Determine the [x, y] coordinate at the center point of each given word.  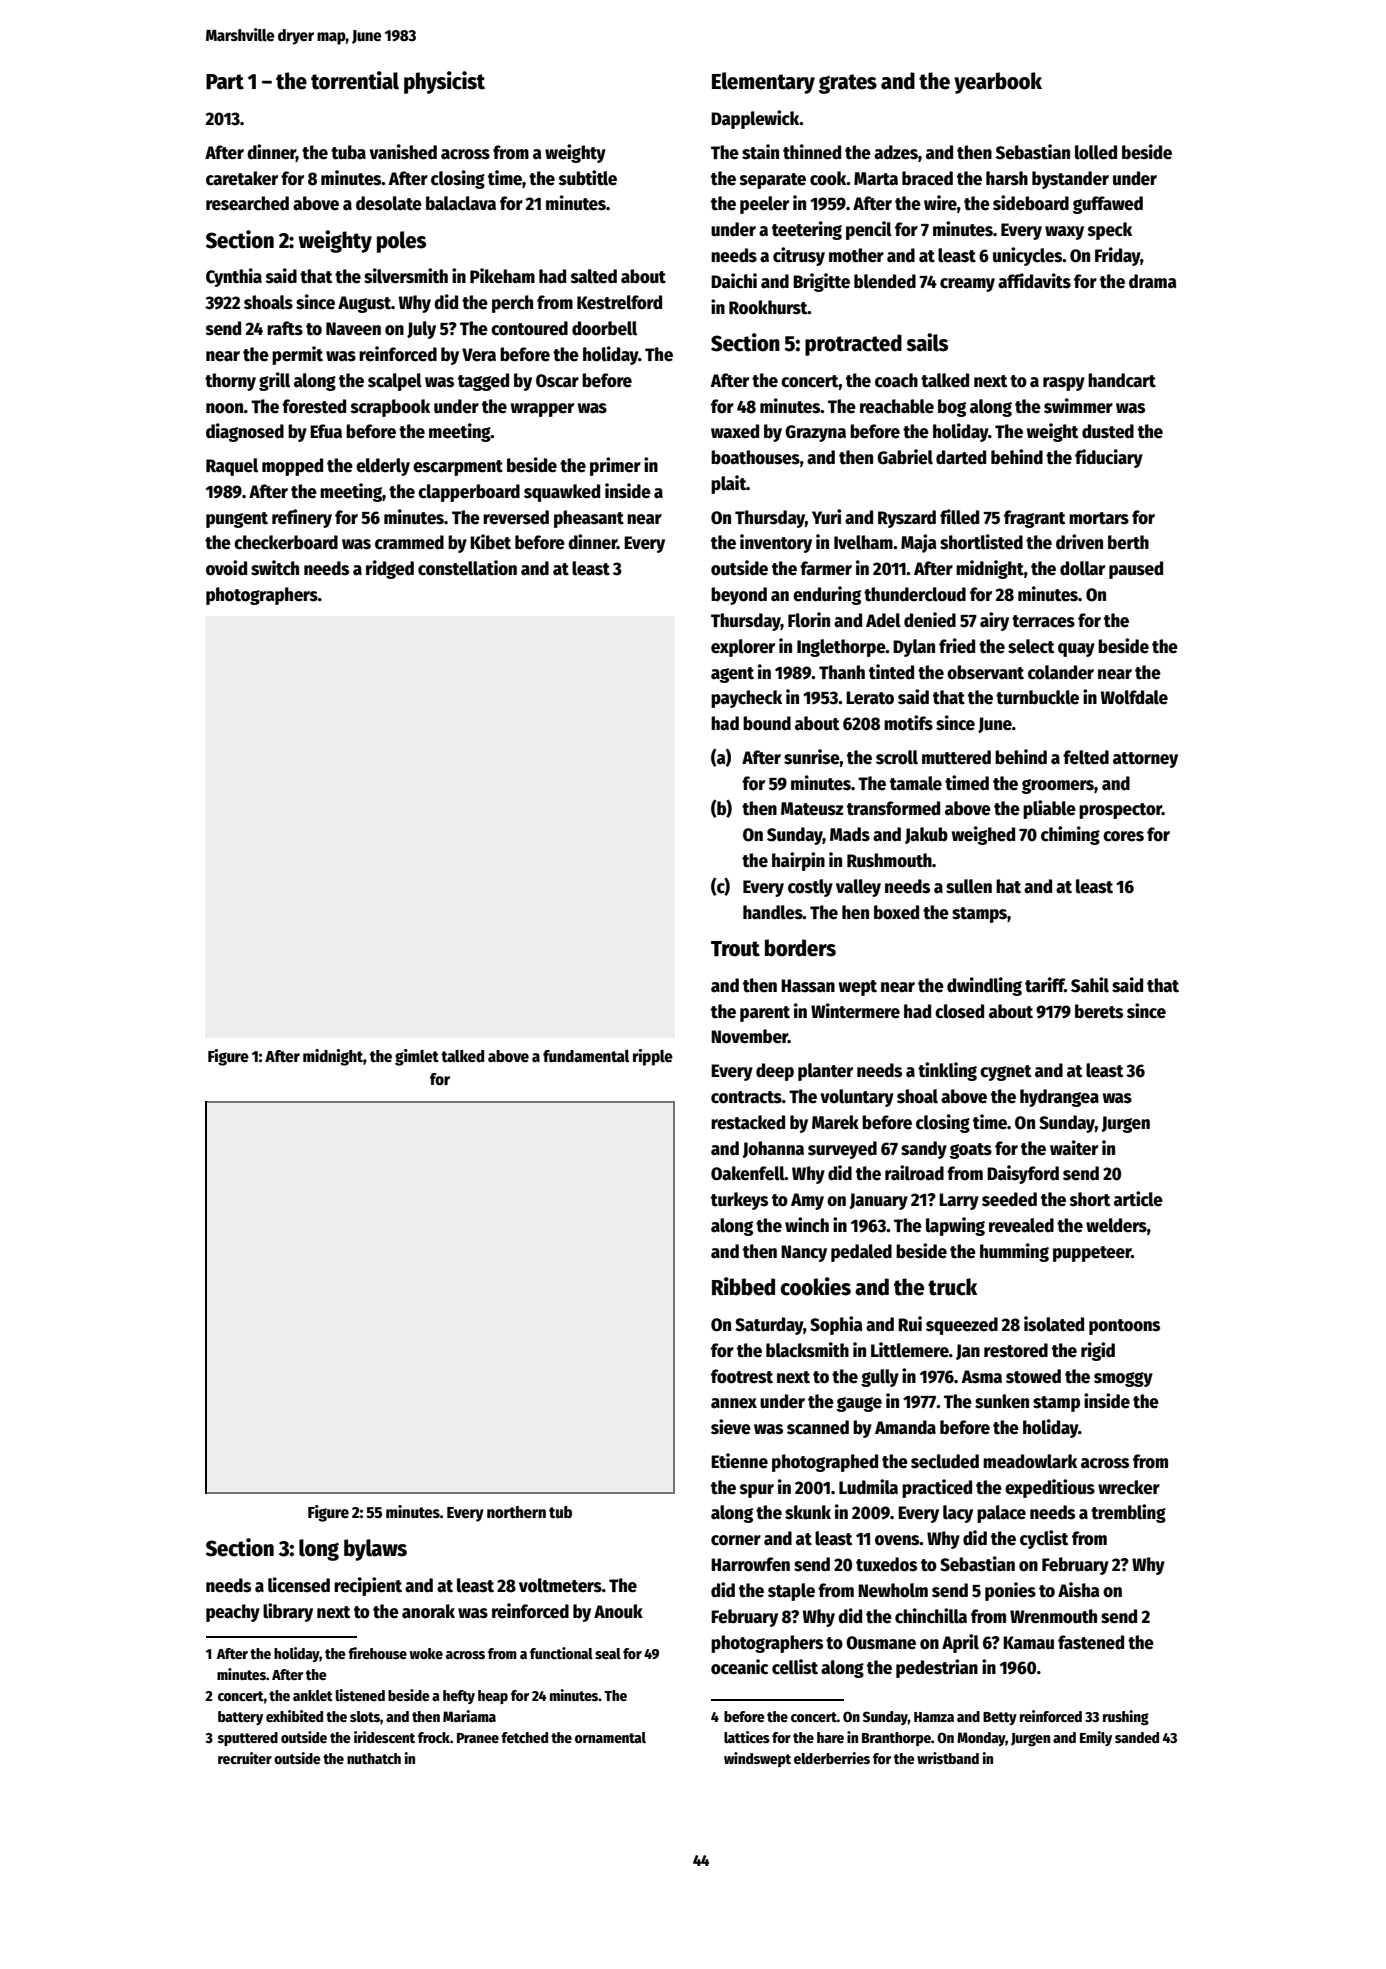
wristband [948, 1758]
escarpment [458, 468]
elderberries [832, 1758]
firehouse [377, 1653]
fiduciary [1109, 458]
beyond [739, 596]
